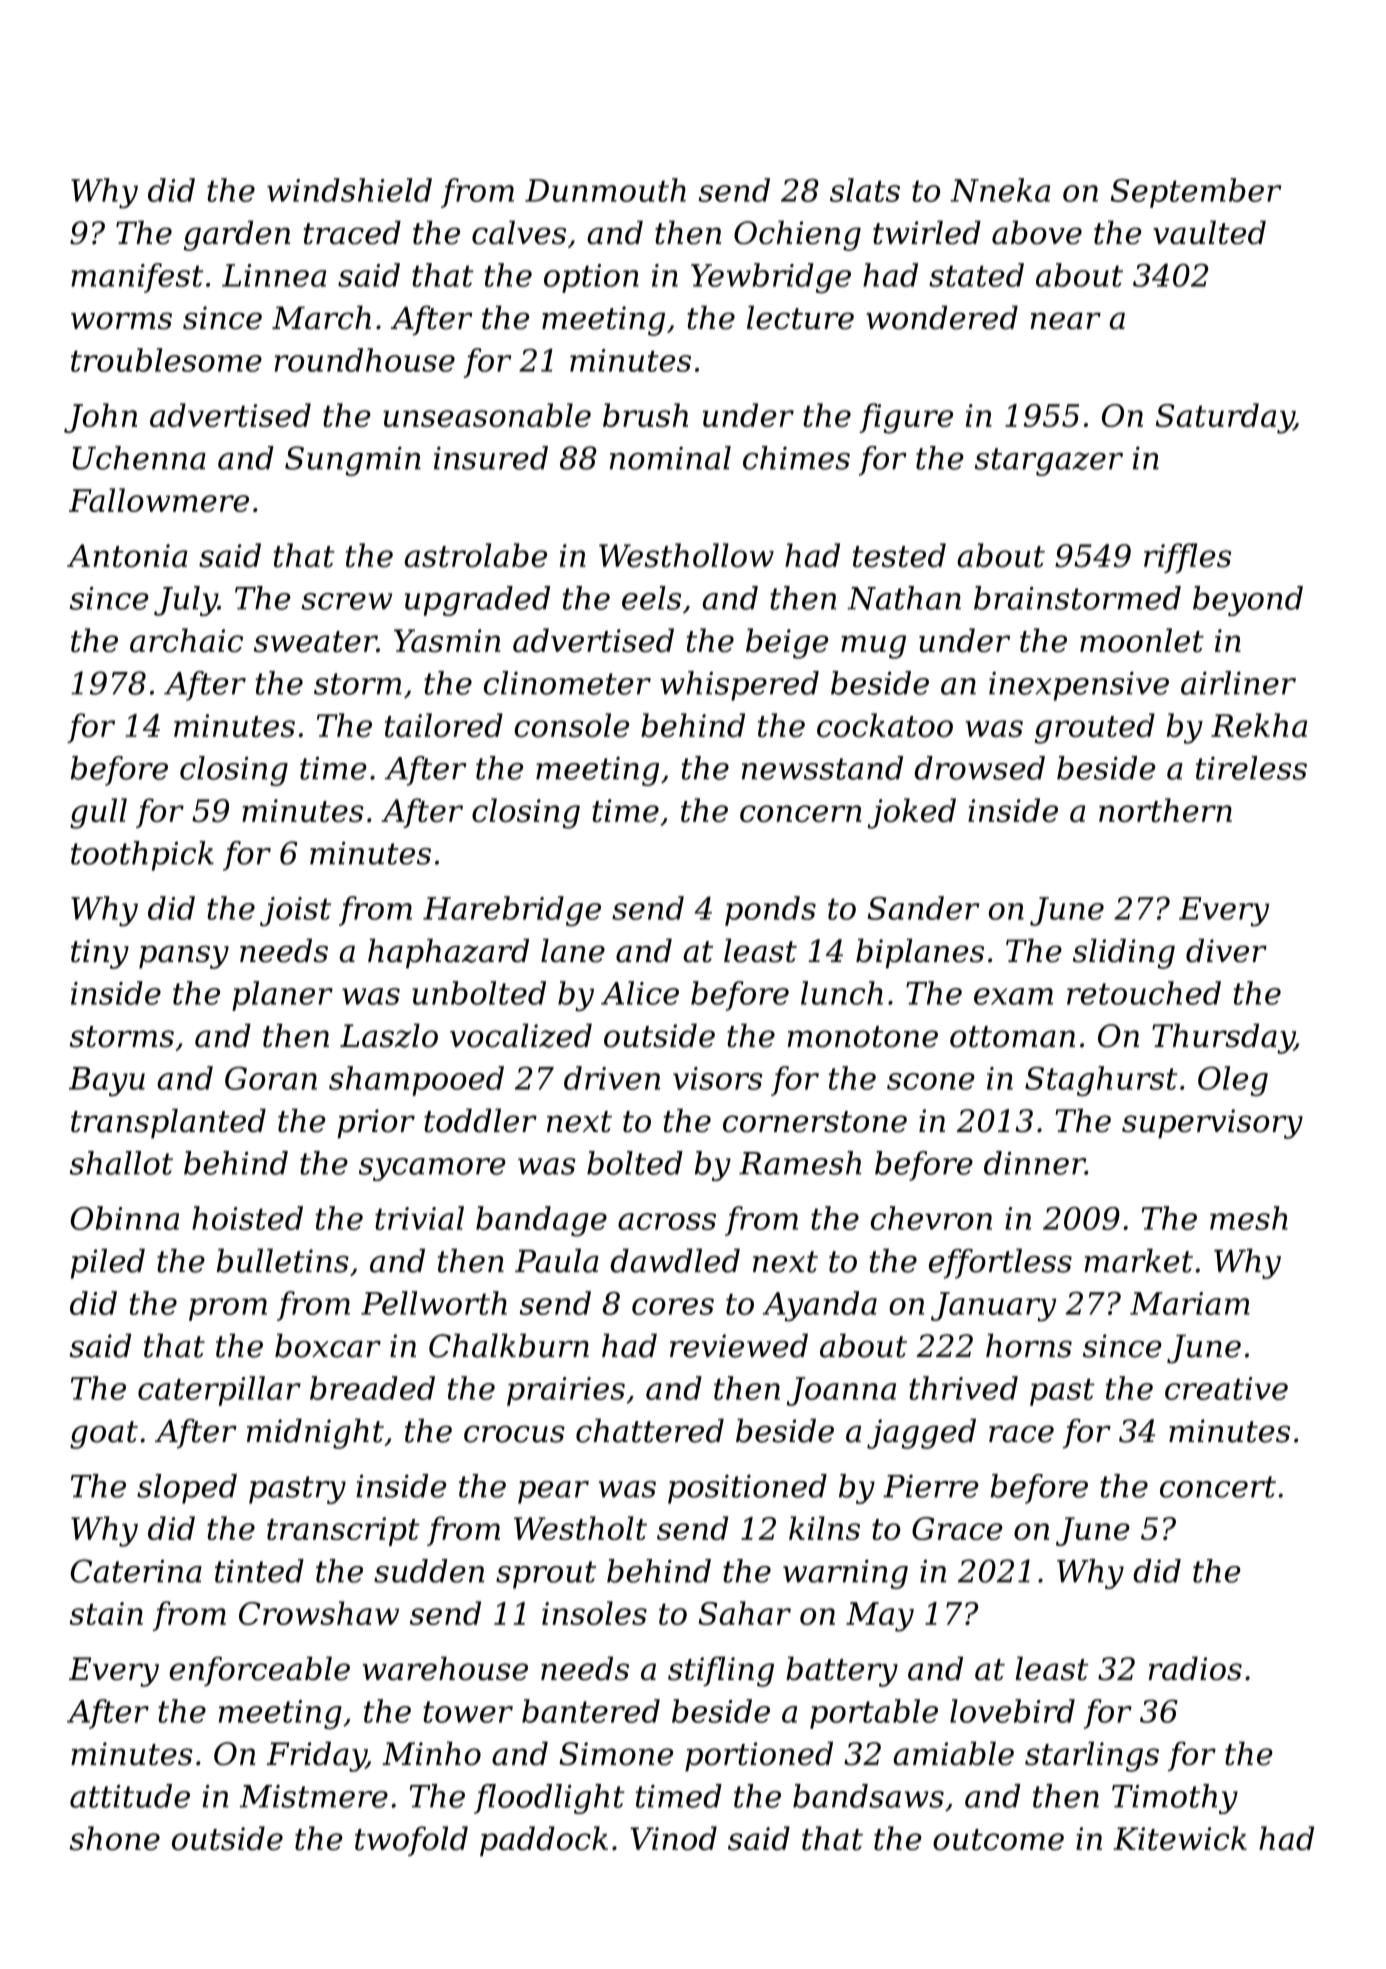 The width and height of the screenshot is (1386, 1969). I want to click on September, so click(1196, 193).
